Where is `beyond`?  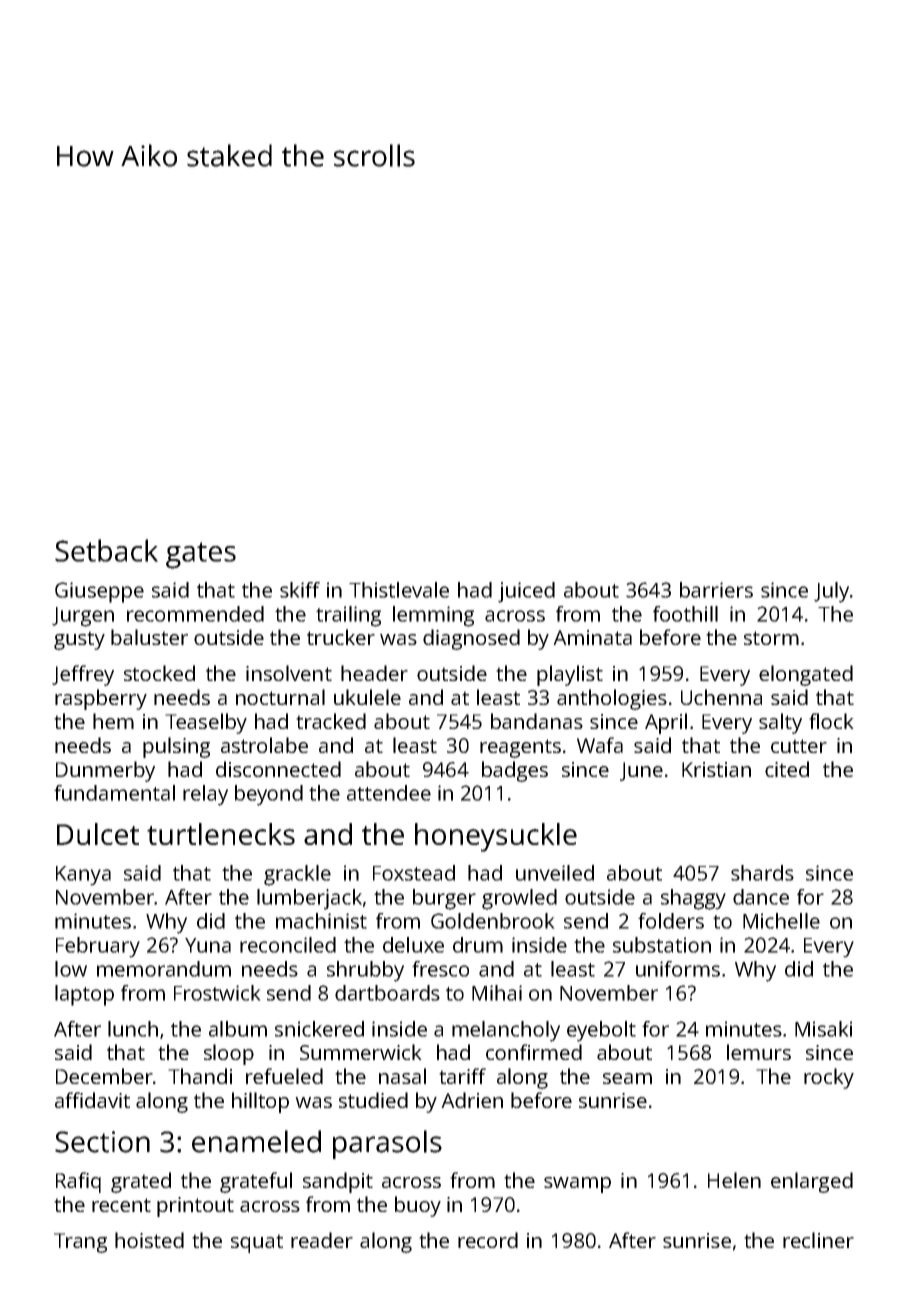
beyond is located at coordinates (269, 795).
